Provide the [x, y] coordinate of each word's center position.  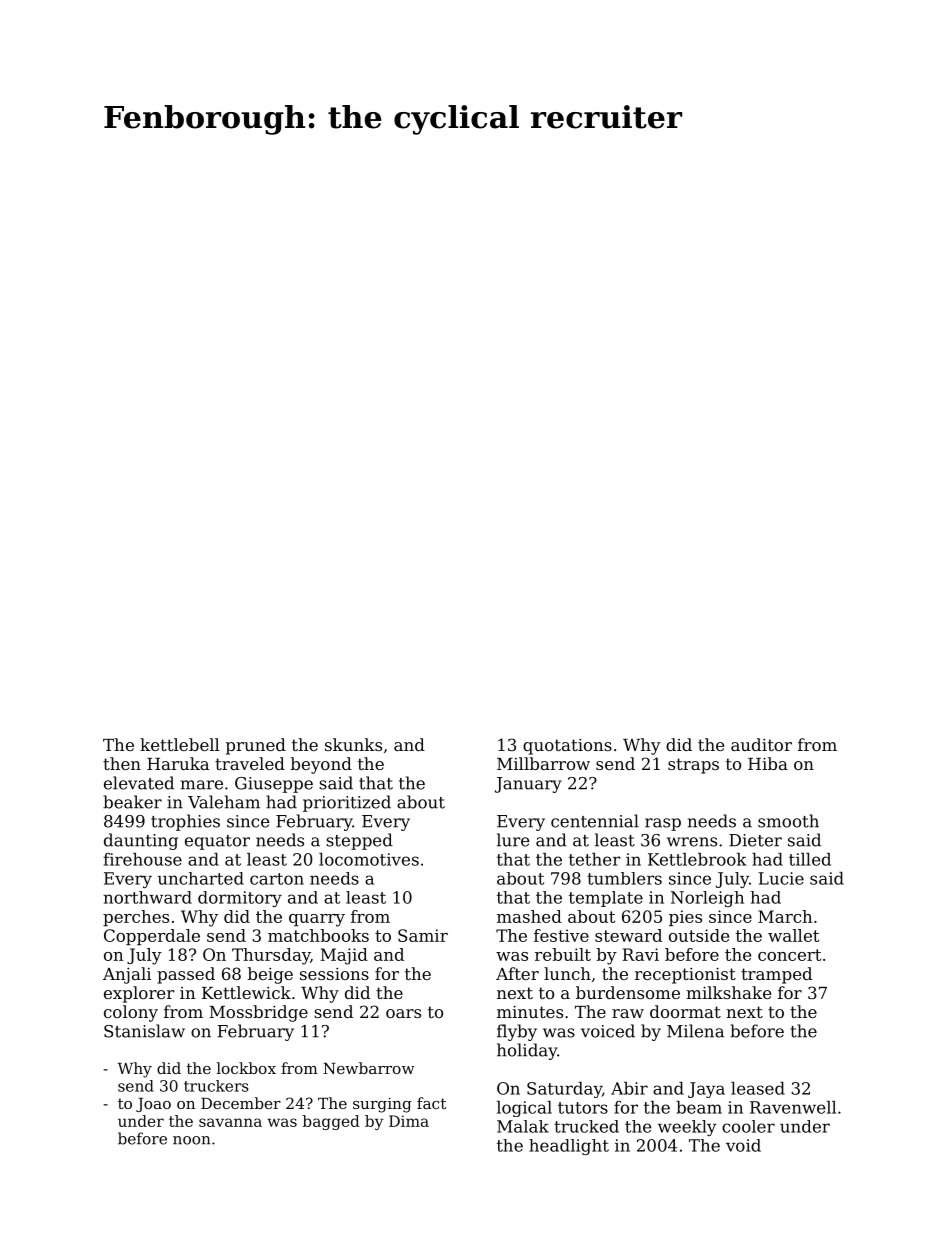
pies [685, 918]
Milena [695, 1031]
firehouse [142, 859]
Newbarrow [368, 1068]
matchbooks [318, 935]
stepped [359, 841]
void [743, 1145]
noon [192, 1140]
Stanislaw [144, 1031]
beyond [321, 765]
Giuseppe [274, 785]
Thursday [271, 956]
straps [693, 766]
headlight [569, 1147]
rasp [663, 824]
